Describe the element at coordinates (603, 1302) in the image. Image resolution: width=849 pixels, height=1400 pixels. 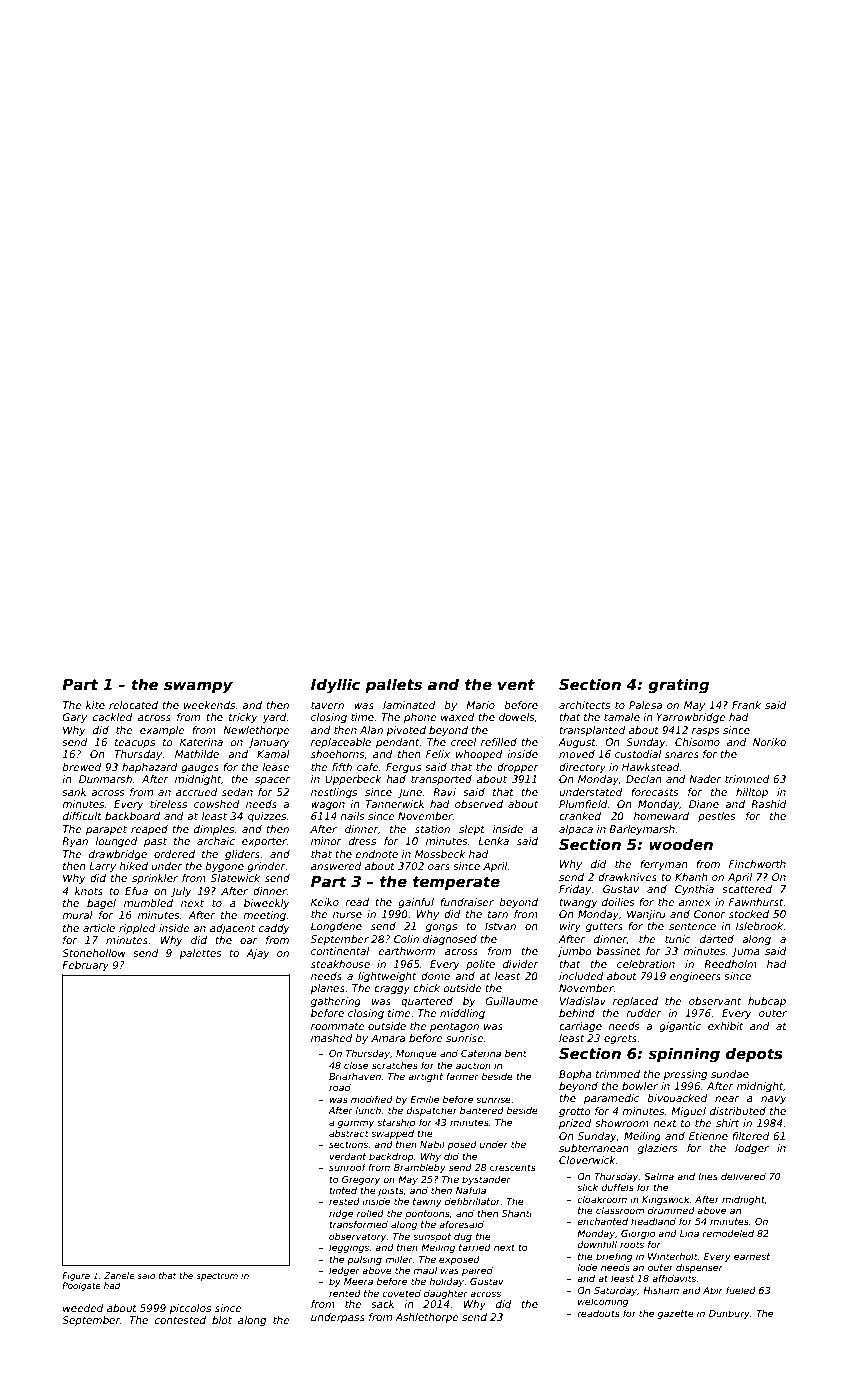
I see `welcoming` at that location.
